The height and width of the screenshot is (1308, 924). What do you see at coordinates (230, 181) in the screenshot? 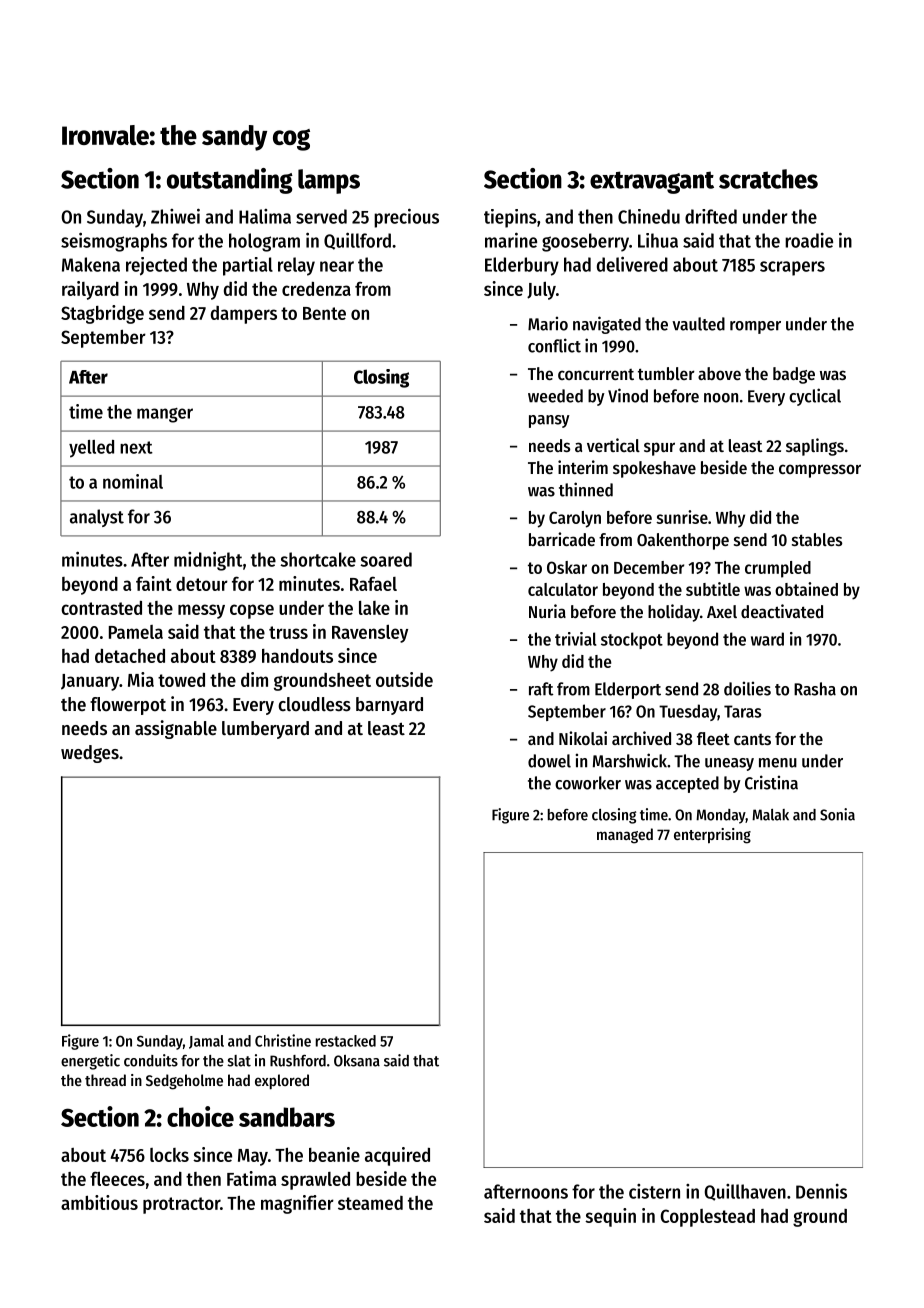
I see `outstanding` at bounding box center [230, 181].
